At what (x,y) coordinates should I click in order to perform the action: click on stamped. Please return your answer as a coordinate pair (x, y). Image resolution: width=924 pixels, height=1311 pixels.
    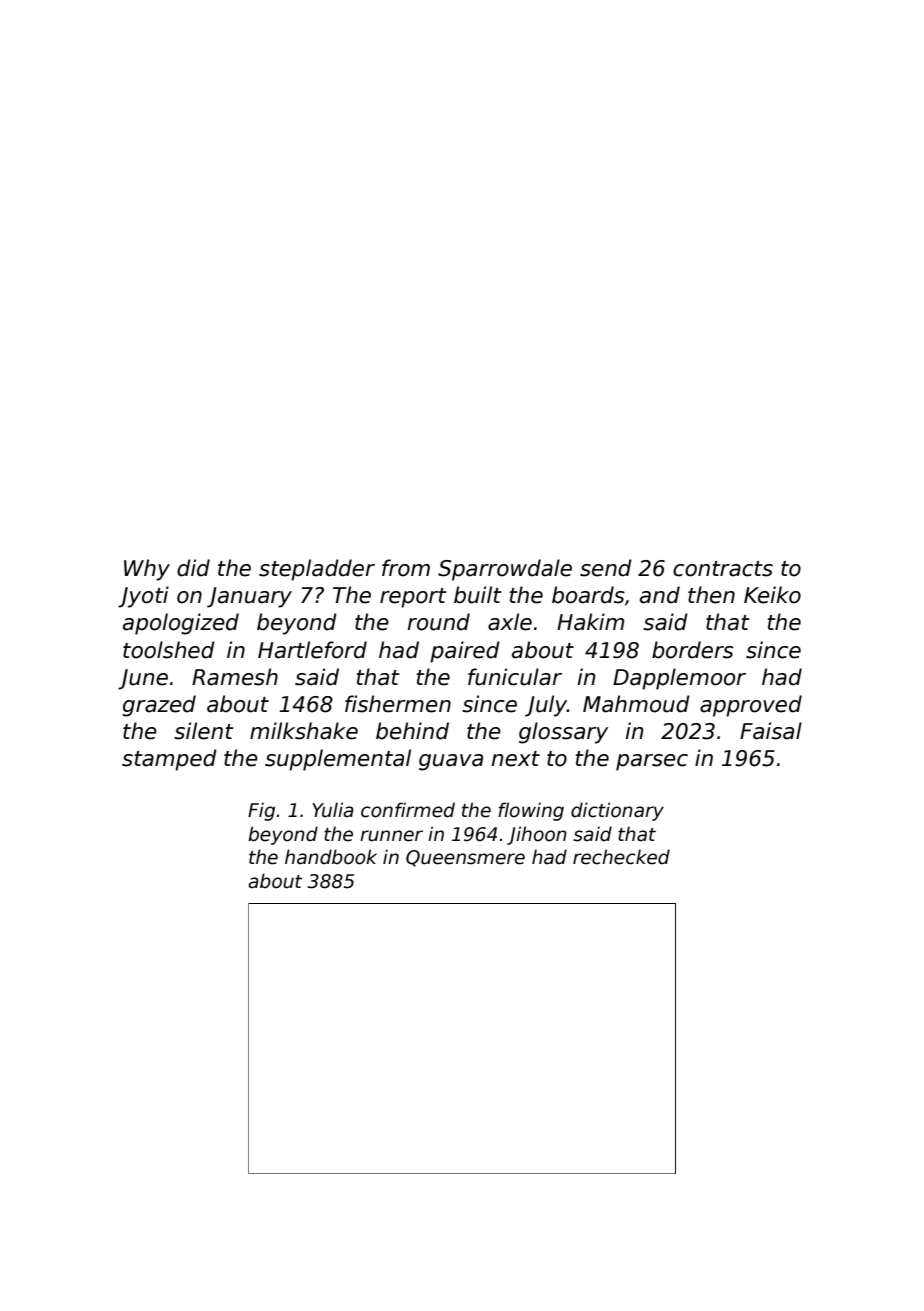
    Looking at the image, I should click on (169, 760).
